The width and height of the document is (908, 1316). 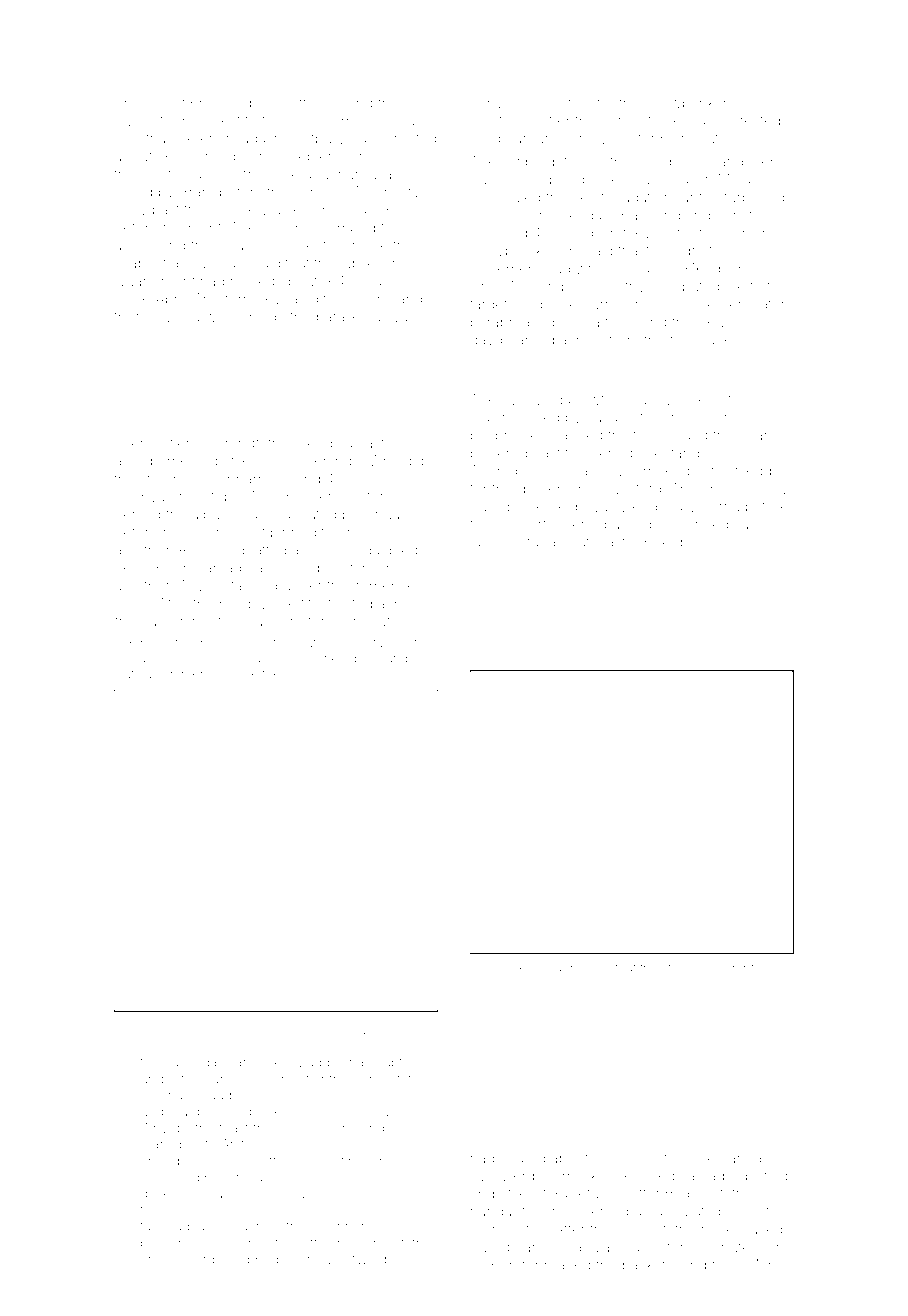 What do you see at coordinates (356, 1259) in the document?
I see `westward` at bounding box center [356, 1259].
